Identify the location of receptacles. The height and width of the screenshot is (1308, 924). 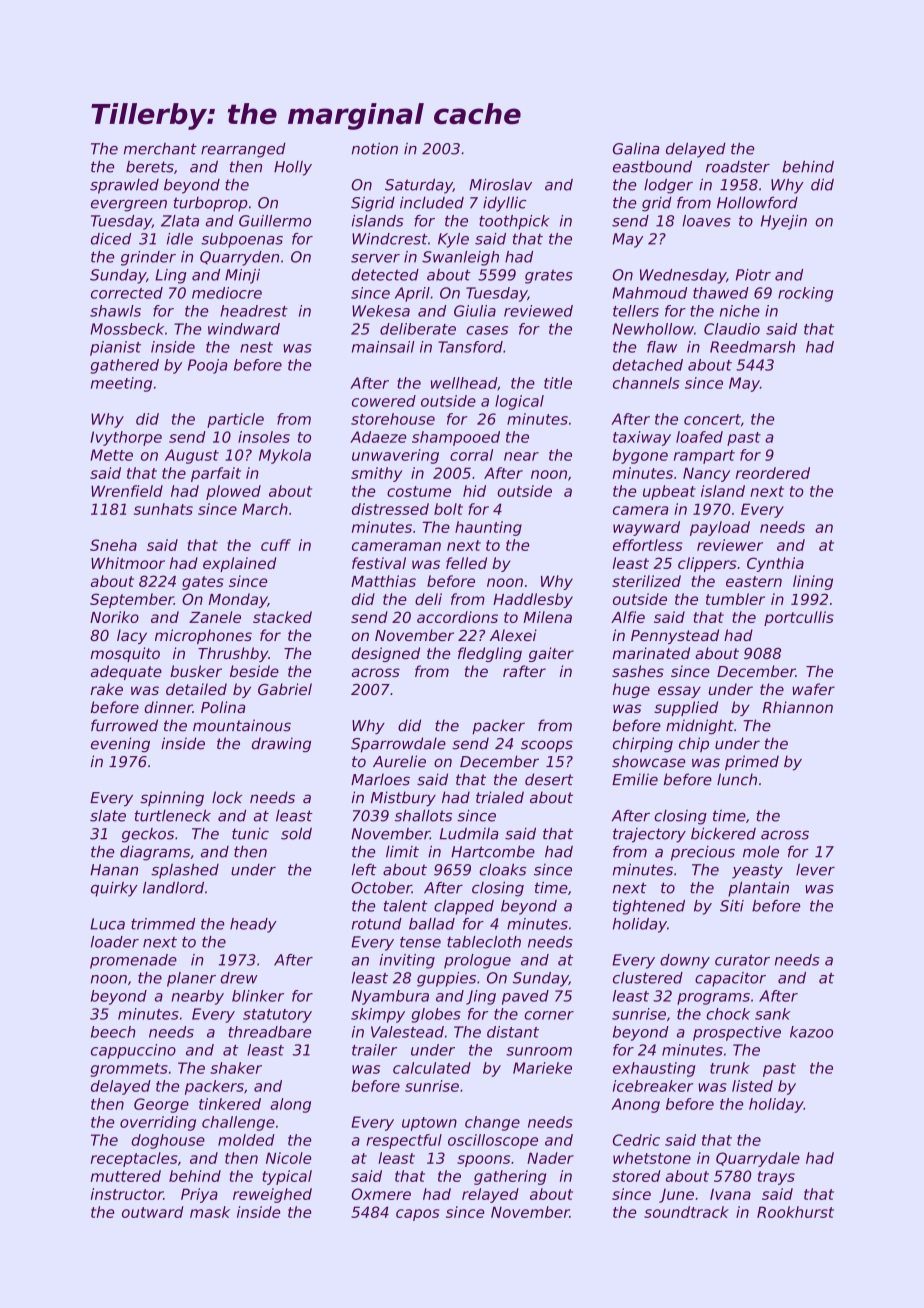
(134, 1159).
